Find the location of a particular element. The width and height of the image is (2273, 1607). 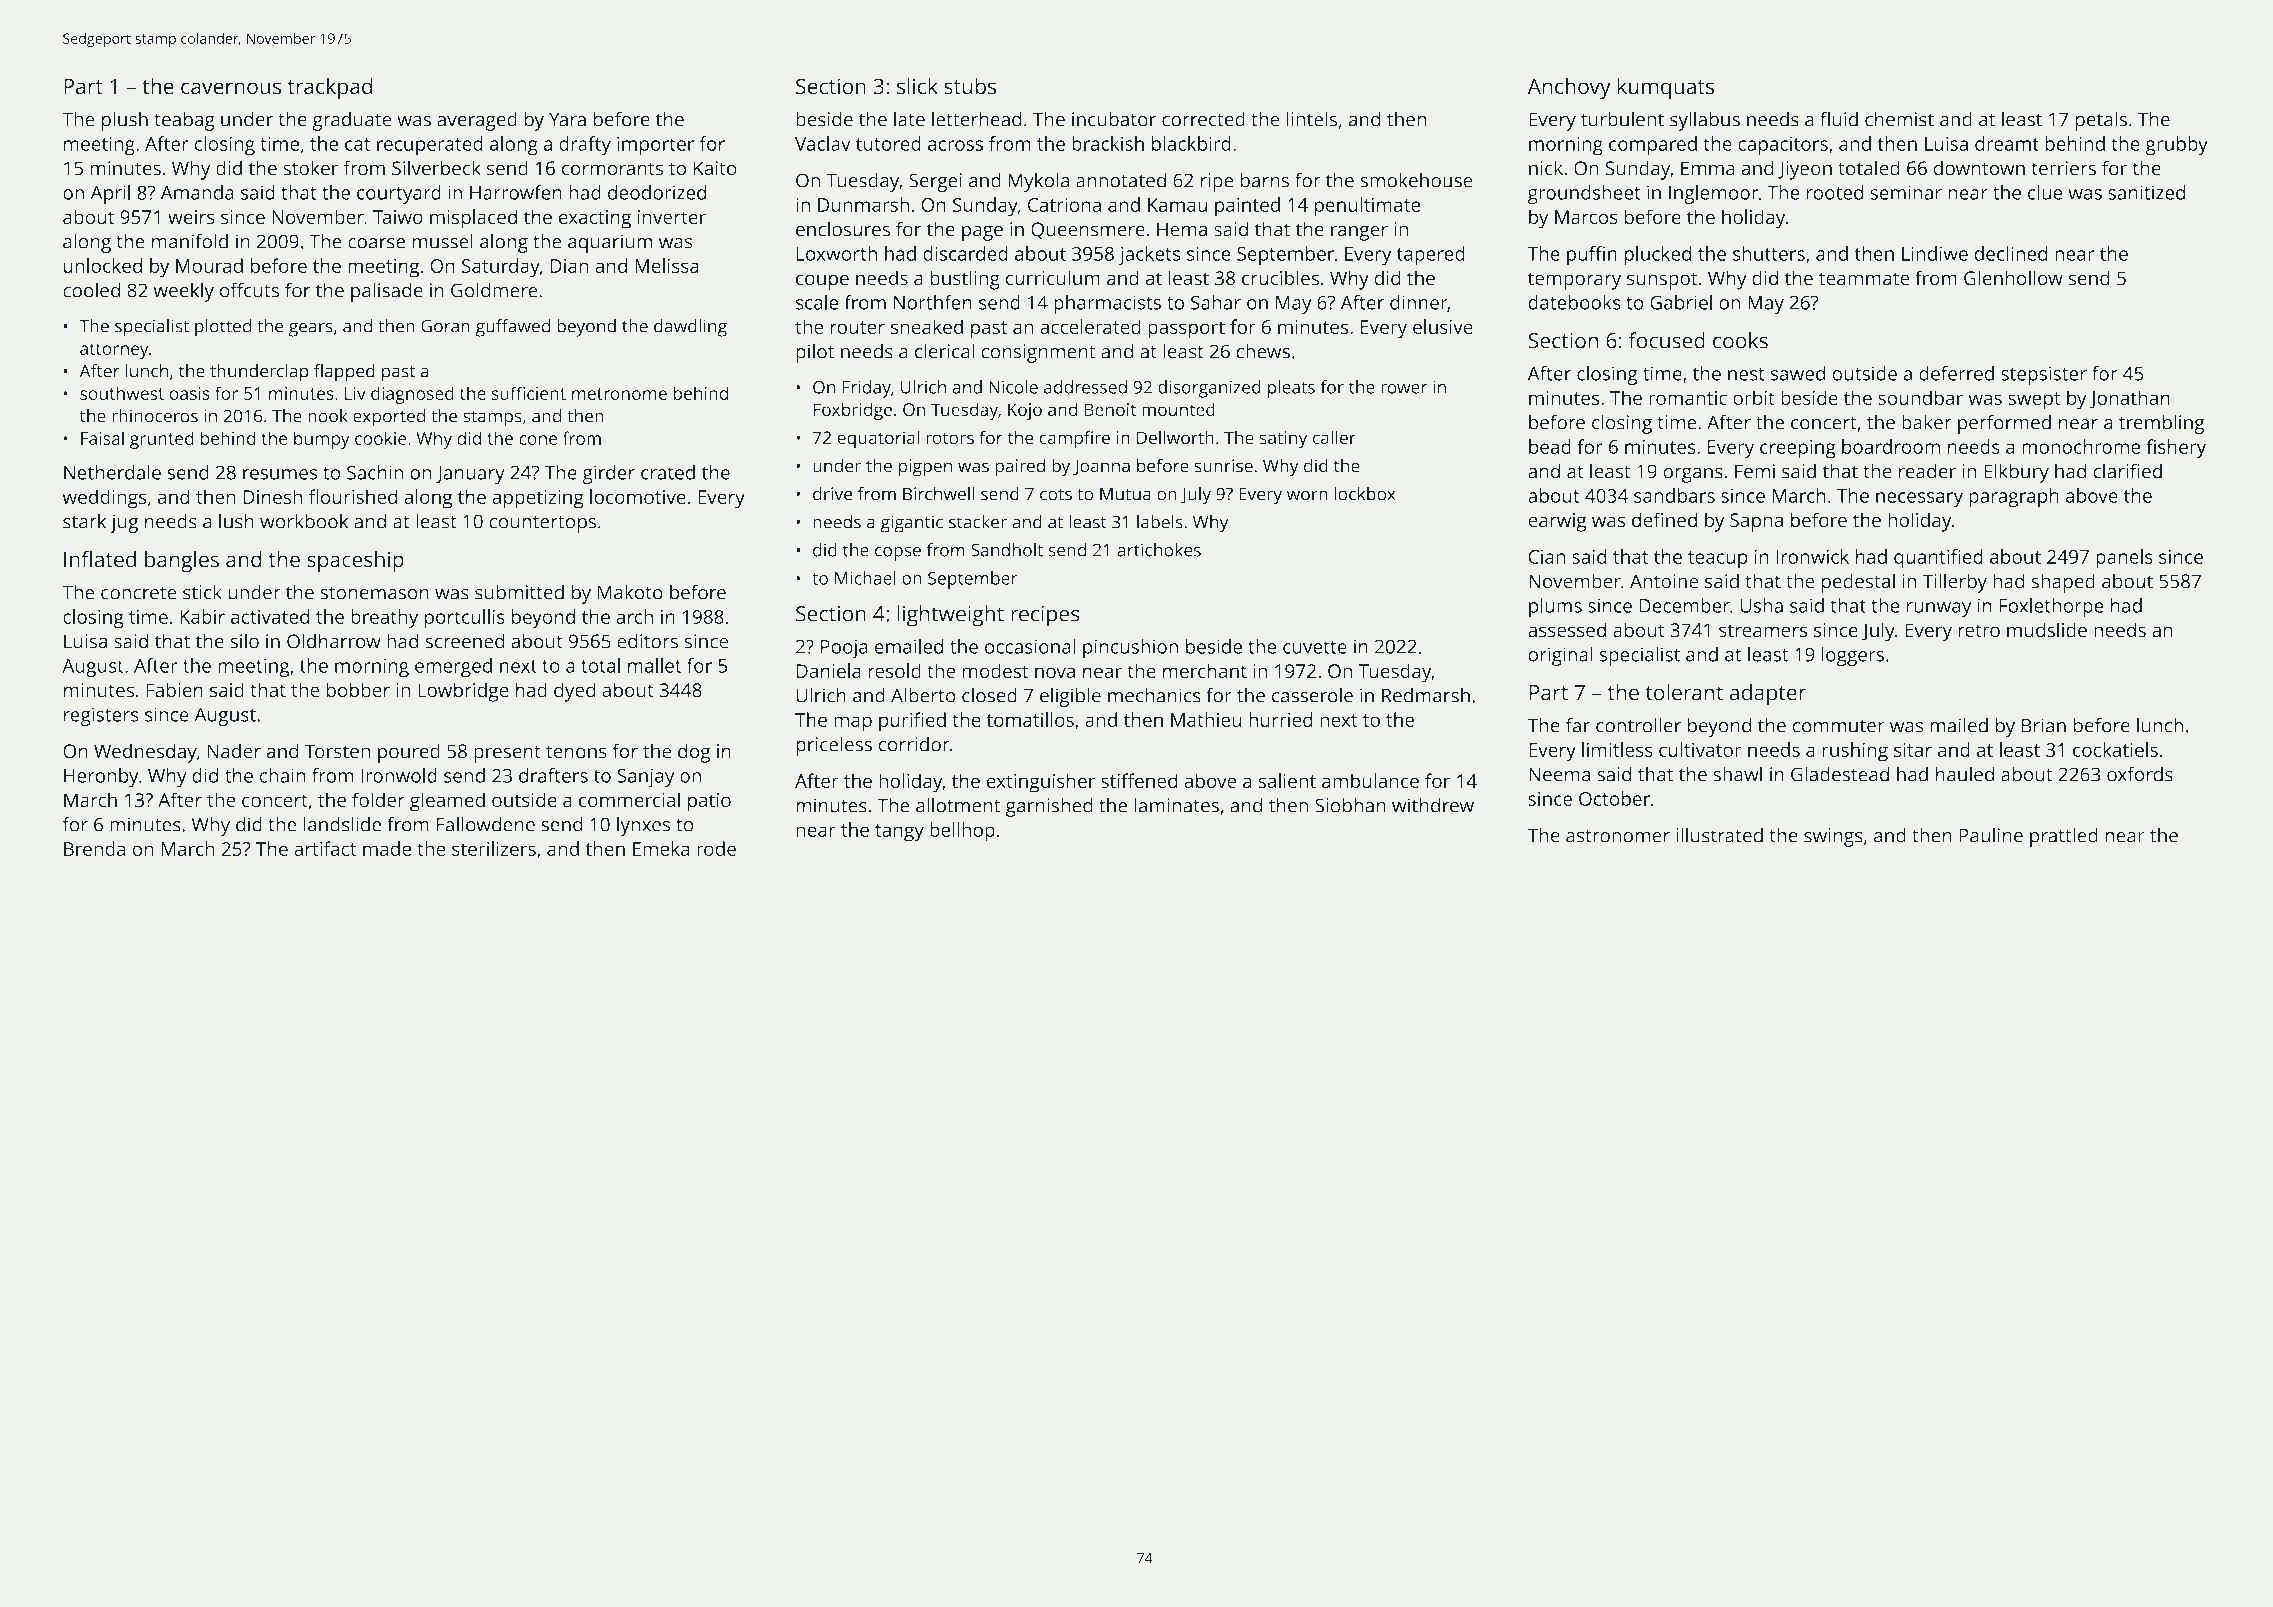

chain is located at coordinates (282, 775).
